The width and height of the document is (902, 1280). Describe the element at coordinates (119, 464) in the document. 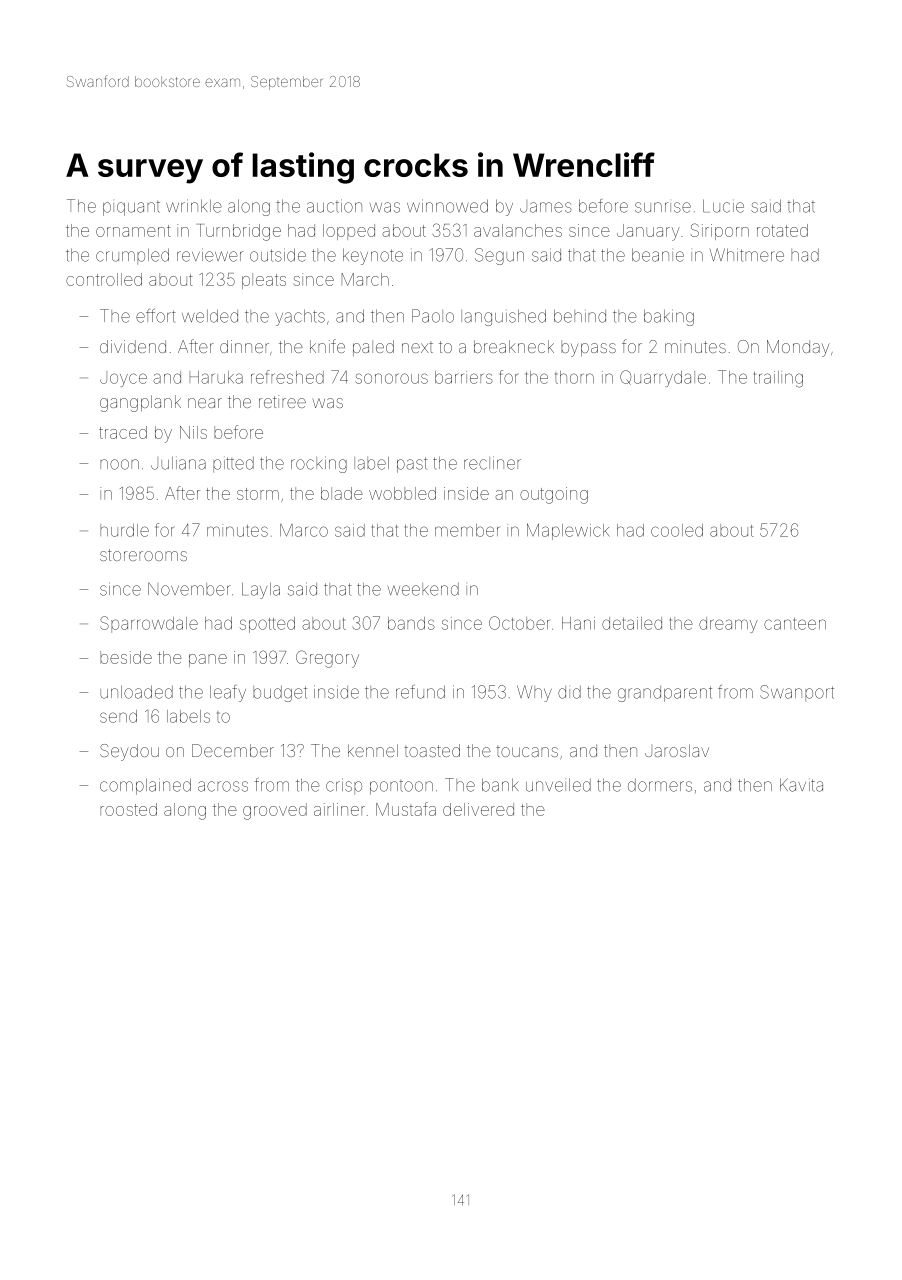

I see `noon` at that location.
